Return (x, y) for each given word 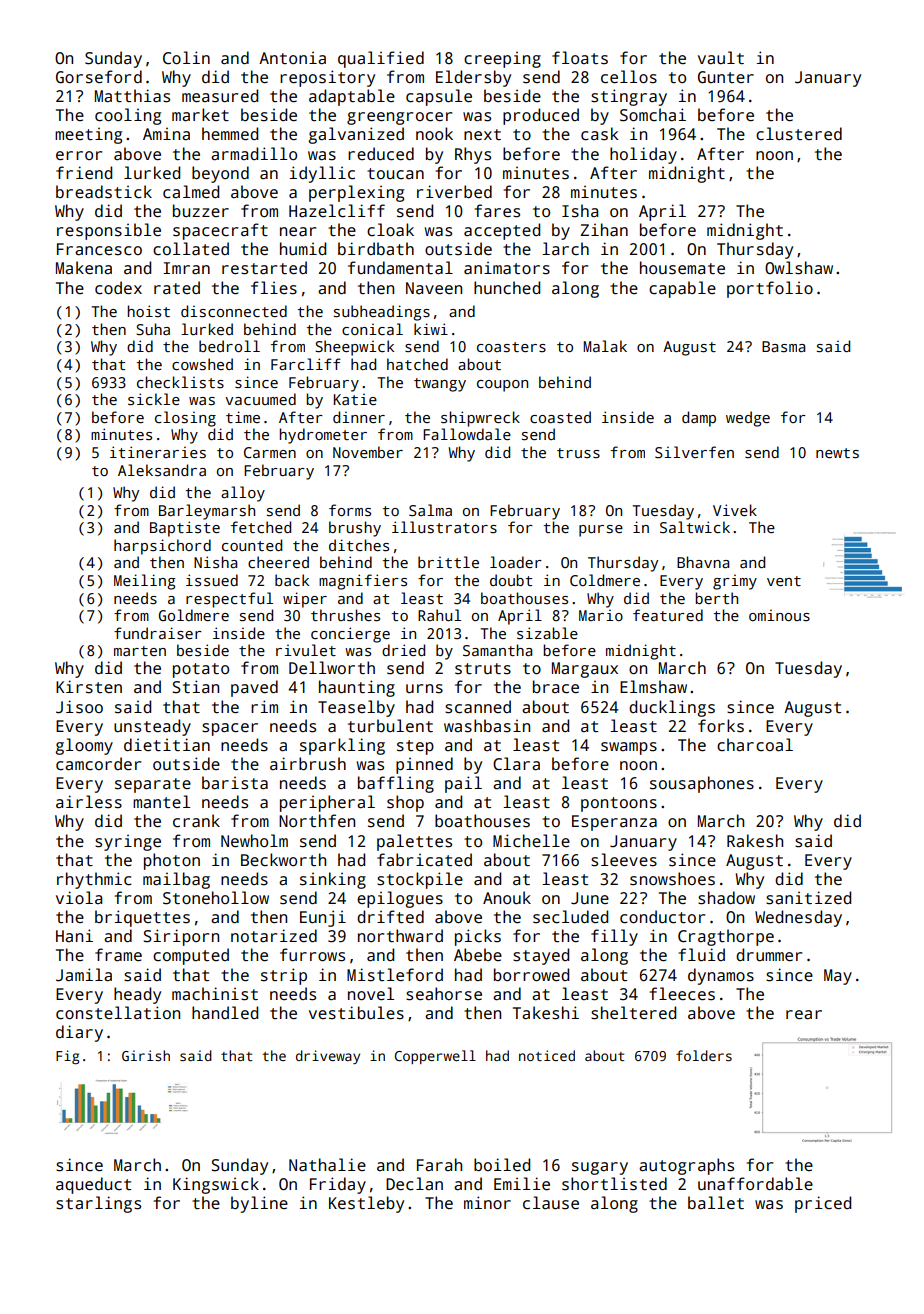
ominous (779, 615)
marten (140, 651)
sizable (547, 633)
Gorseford (99, 77)
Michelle (531, 841)
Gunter (726, 77)
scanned (478, 707)
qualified (381, 59)
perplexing (356, 193)
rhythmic (94, 880)
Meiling (144, 582)
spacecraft (220, 231)
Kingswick (216, 1185)
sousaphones (702, 784)
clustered (799, 134)
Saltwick (695, 527)
